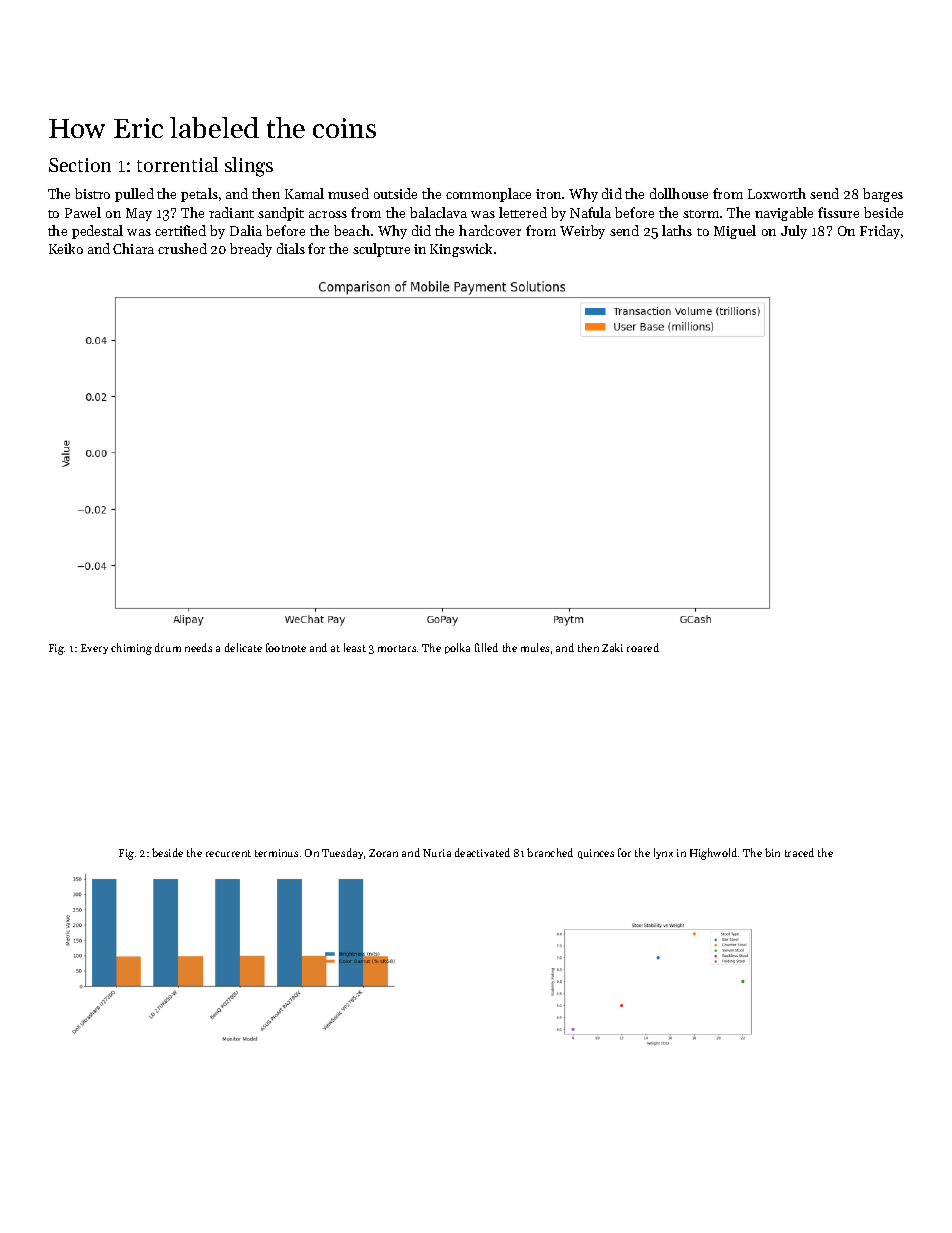  I want to click on recurrent, so click(228, 853).
